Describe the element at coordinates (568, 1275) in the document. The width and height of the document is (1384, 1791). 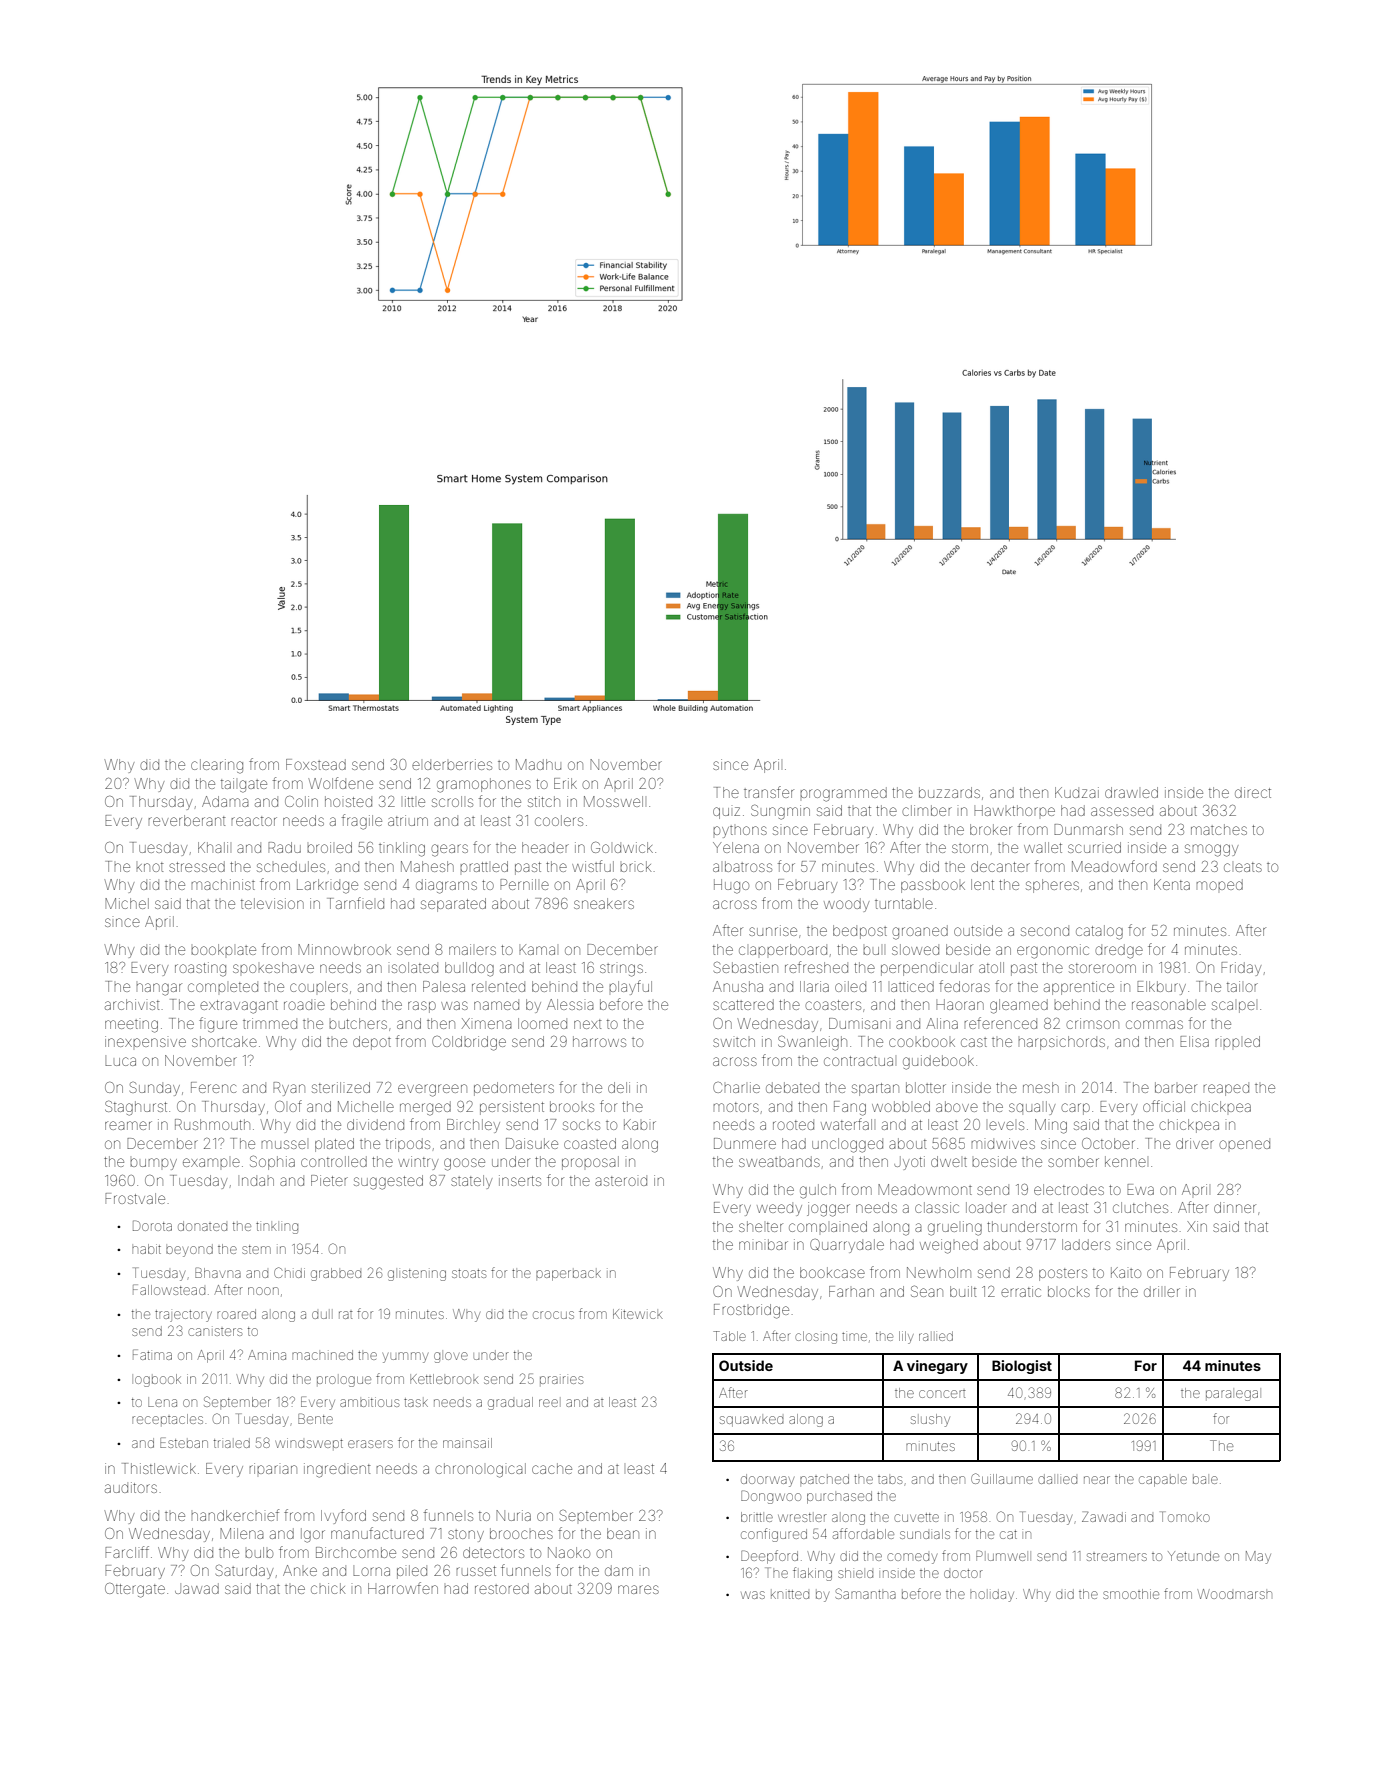
I see `paperback` at that location.
